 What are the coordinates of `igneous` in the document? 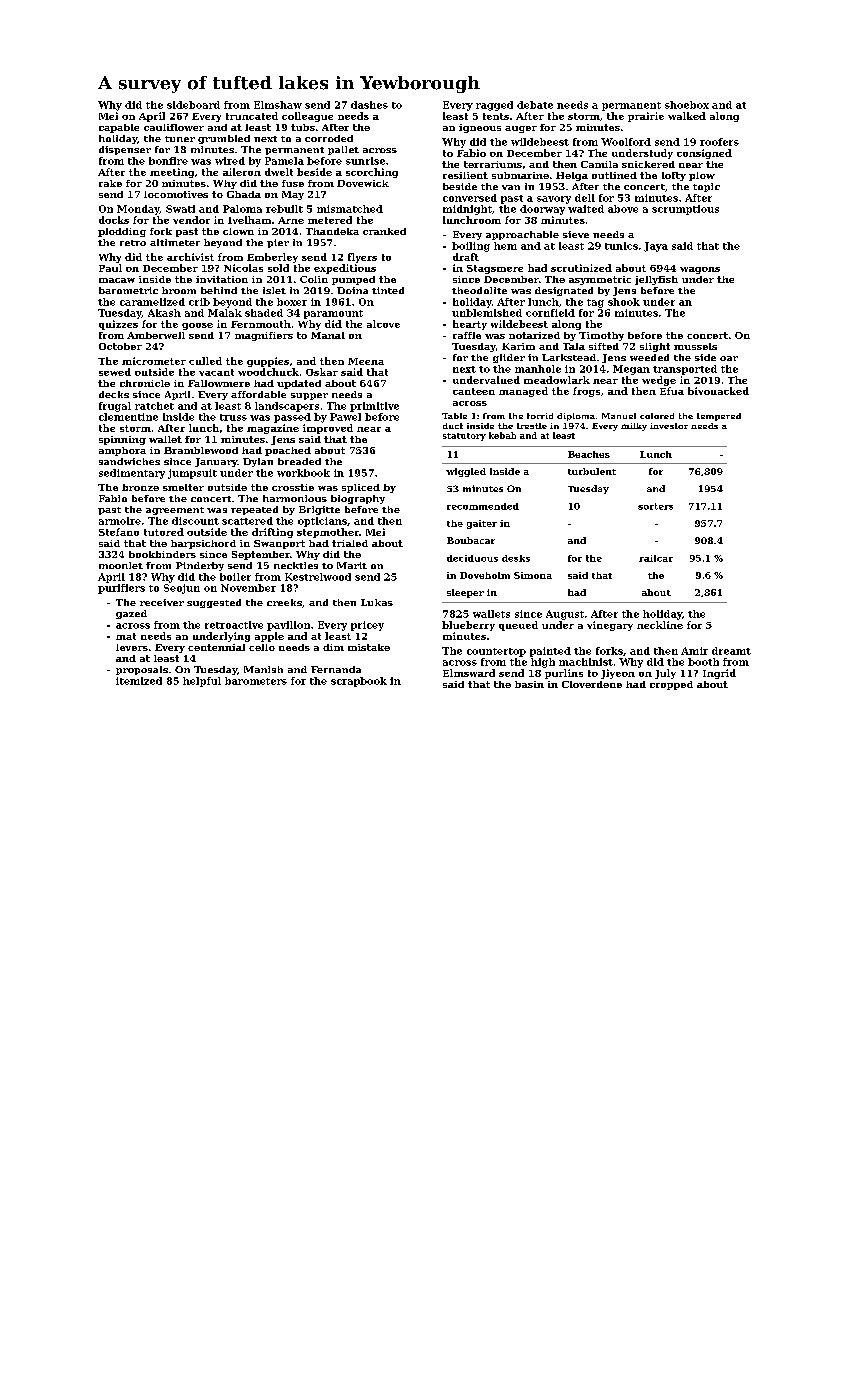 It's located at (480, 128).
